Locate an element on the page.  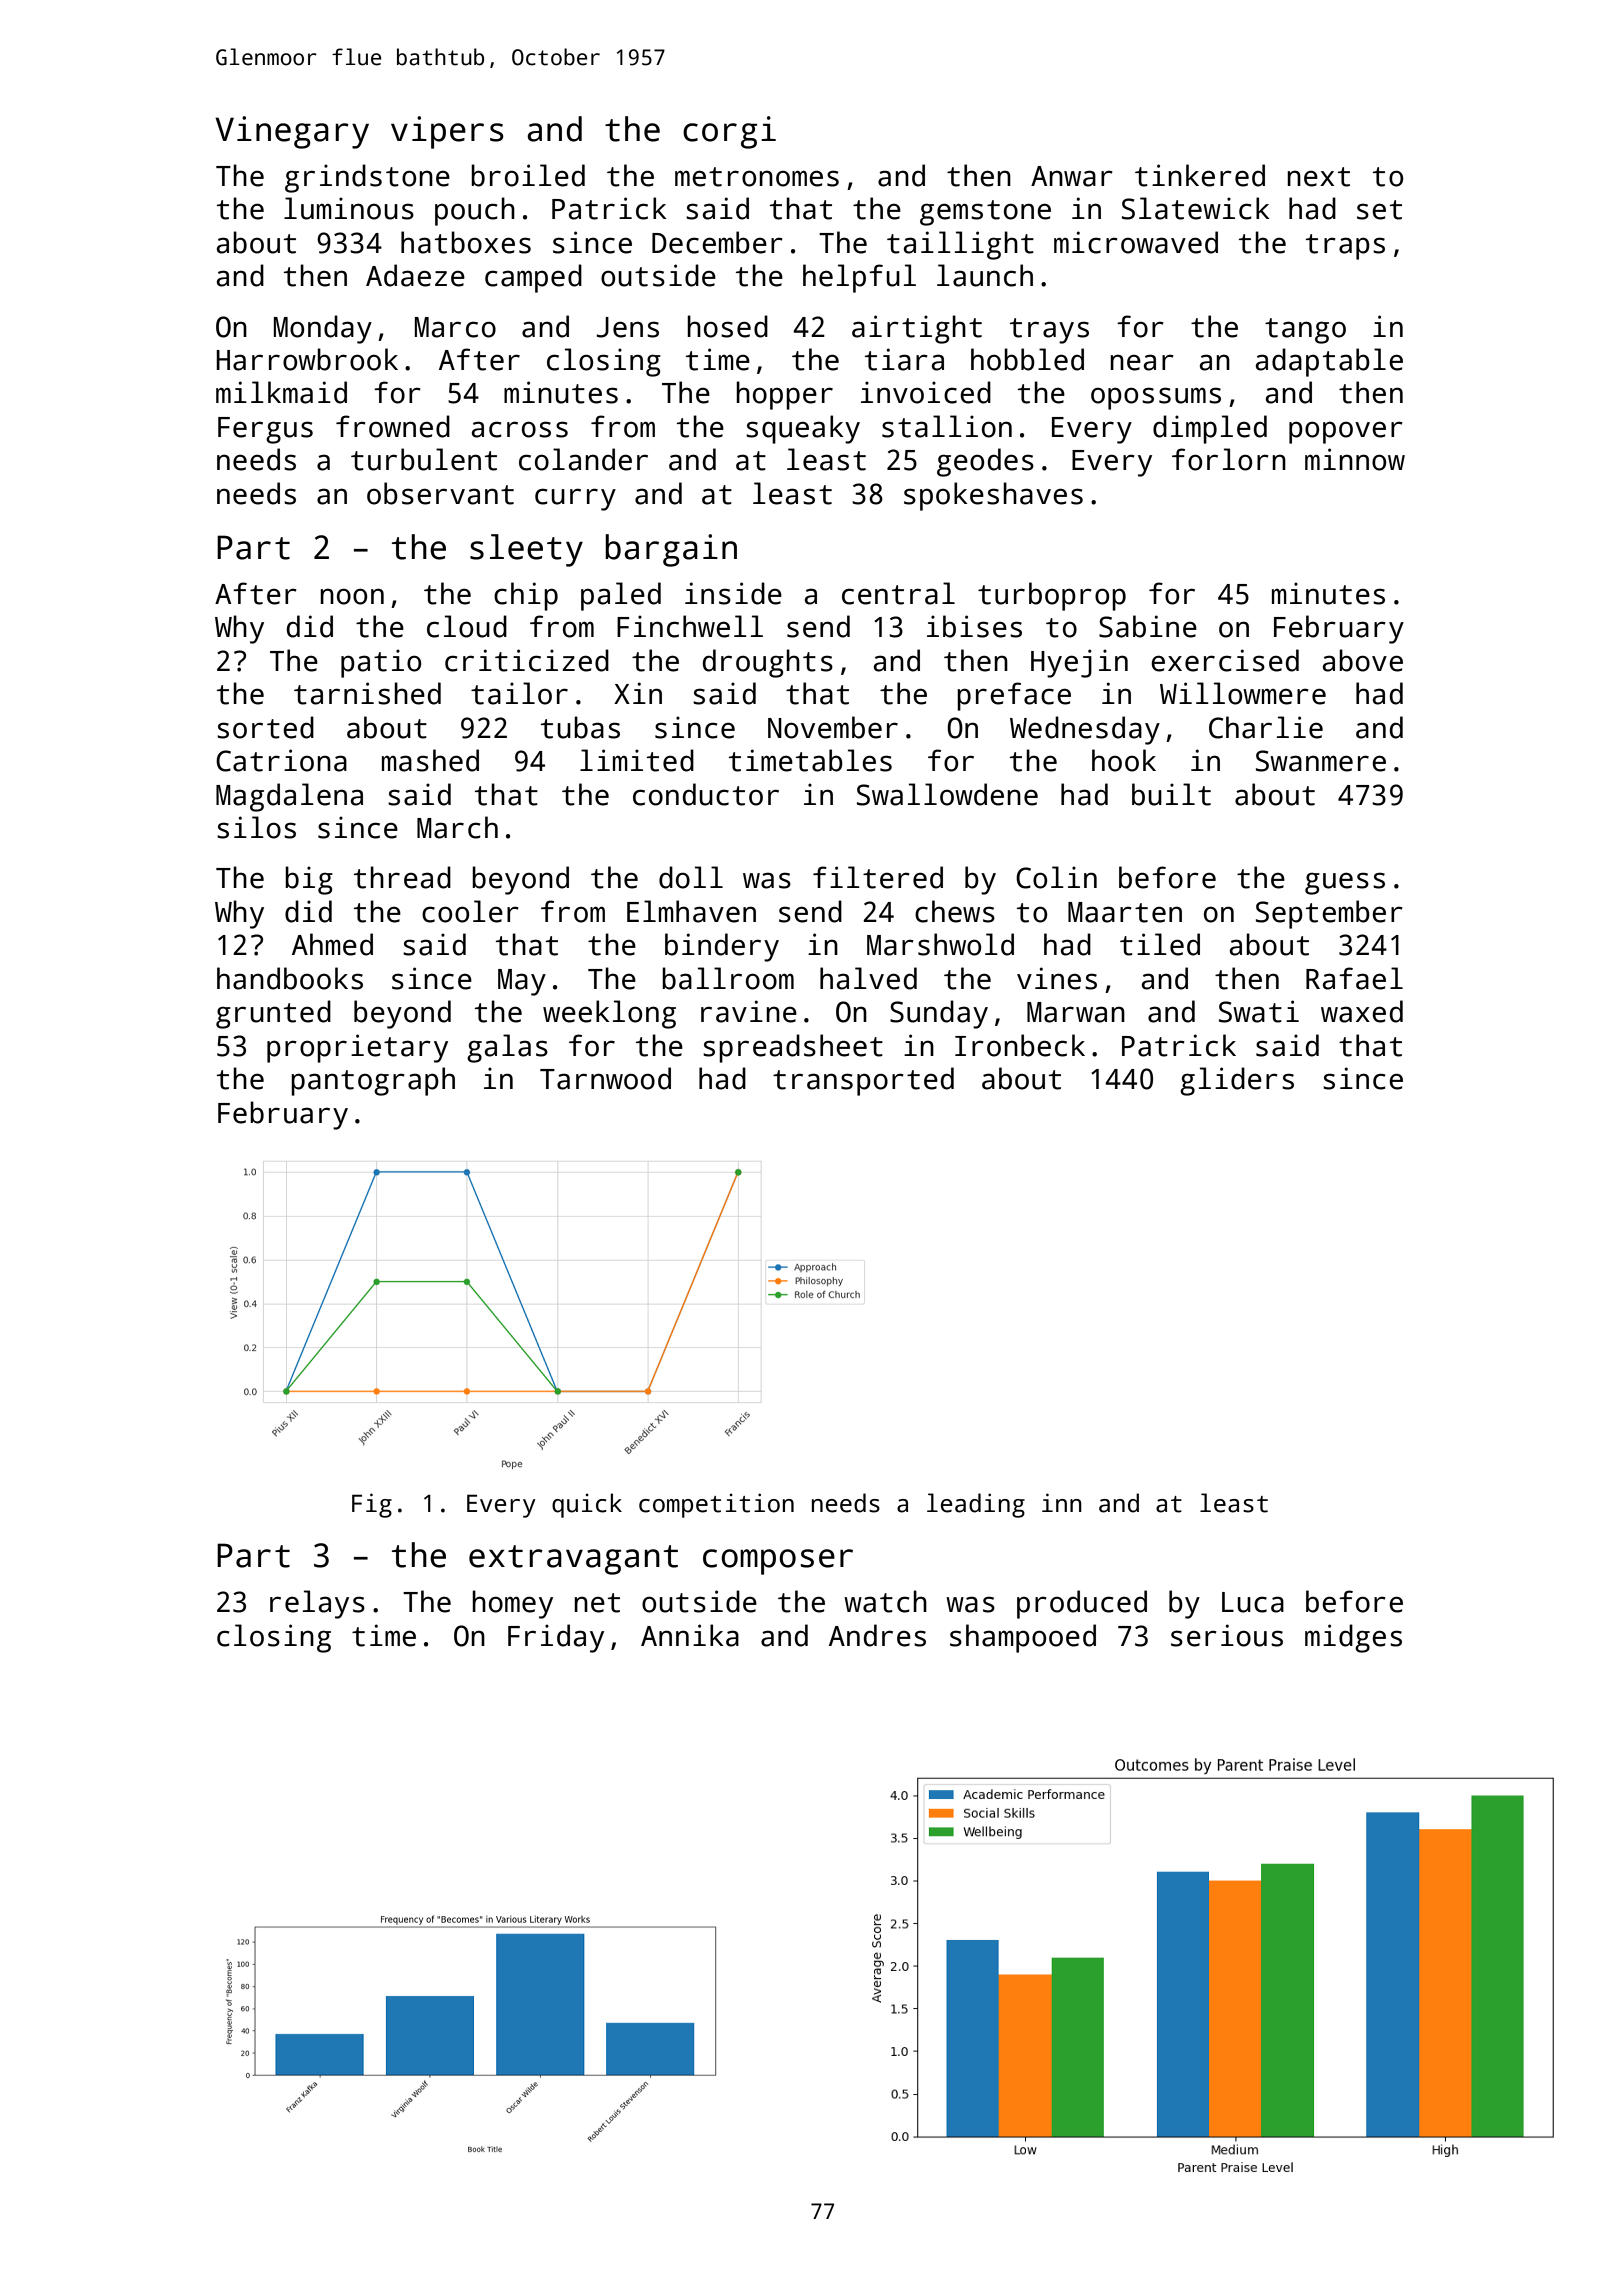
near is located at coordinates (1142, 362).
